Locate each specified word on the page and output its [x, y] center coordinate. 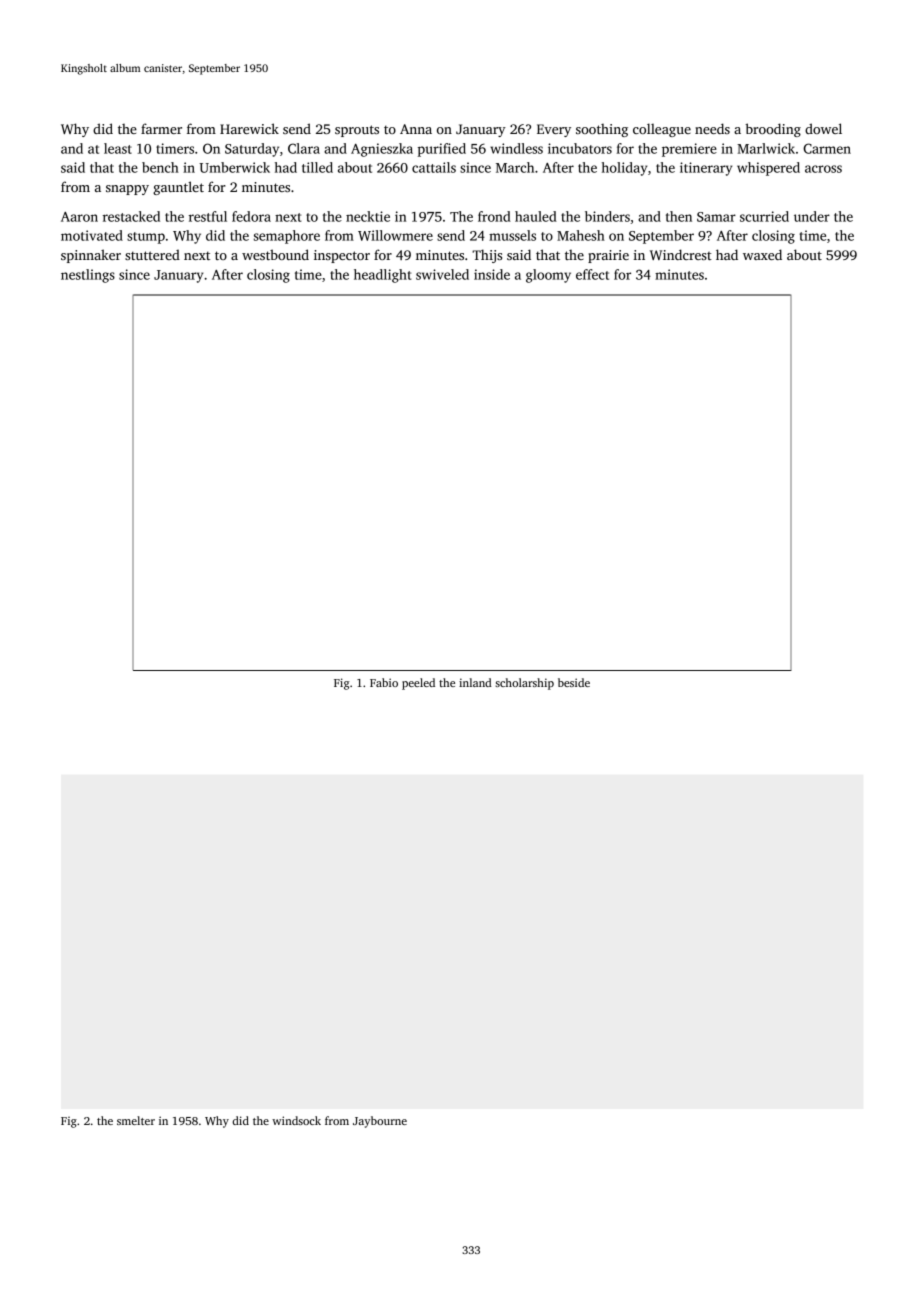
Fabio [384, 682]
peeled [418, 684]
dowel [823, 128]
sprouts [357, 131]
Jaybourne [380, 1122]
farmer [161, 128]
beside [574, 682]
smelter [136, 1120]
